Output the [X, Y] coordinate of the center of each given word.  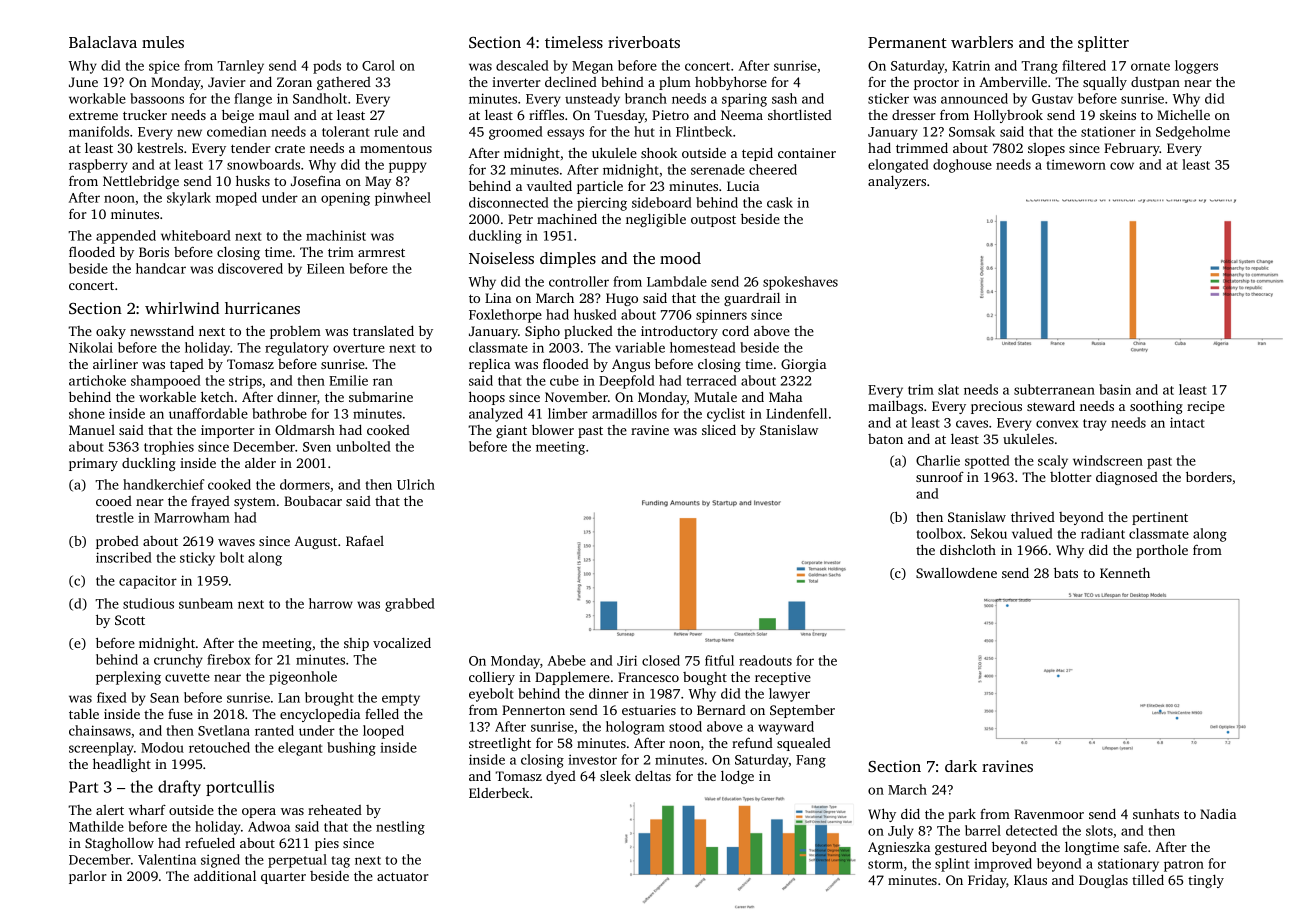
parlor [88, 877]
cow [1122, 166]
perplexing [128, 678]
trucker [145, 114]
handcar [161, 268]
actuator [403, 876]
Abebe [567, 660]
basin [1115, 389]
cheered [773, 169]
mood [680, 258]
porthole [1162, 551]
